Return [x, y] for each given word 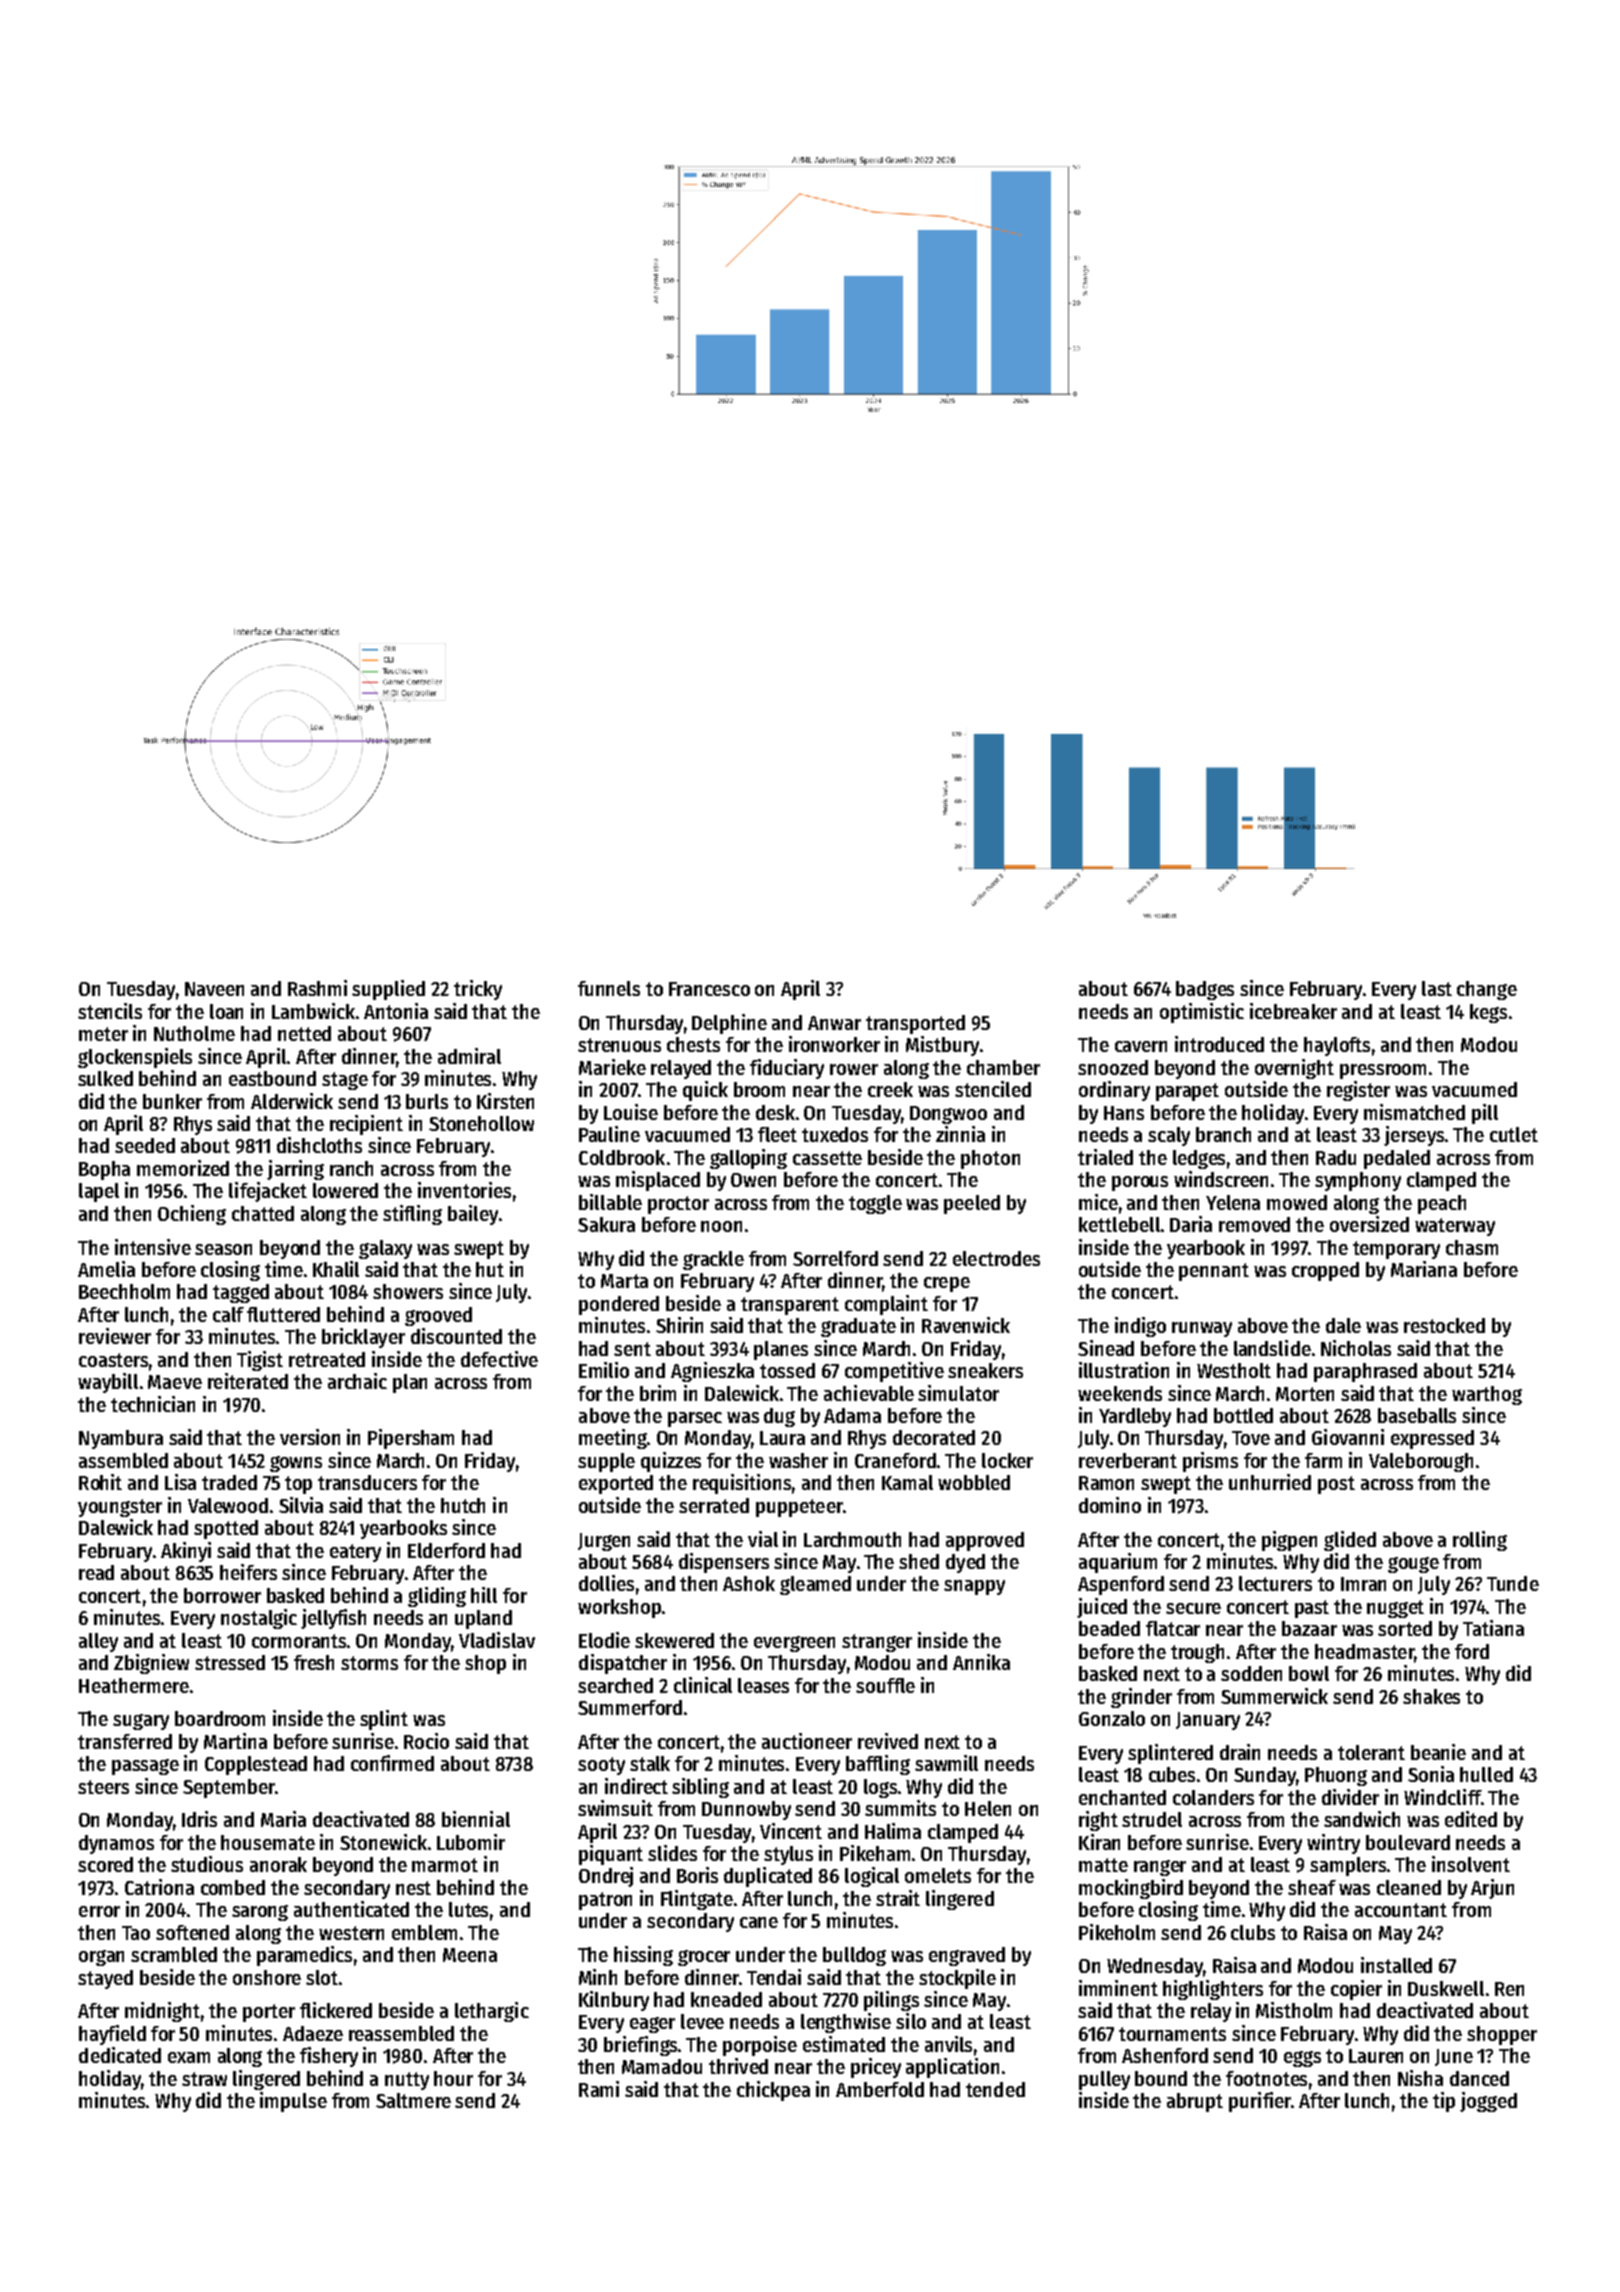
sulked [105, 1078]
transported [915, 1024]
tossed [787, 1370]
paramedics [304, 1956]
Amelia [106, 1269]
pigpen [1289, 1541]
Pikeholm [1117, 1932]
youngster [120, 1508]
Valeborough [1421, 1462]
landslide [1272, 1348]
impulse [293, 2102]
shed [919, 1561]
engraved [967, 1956]
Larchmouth [852, 1539]
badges [1205, 990]
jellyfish [333, 1619]
